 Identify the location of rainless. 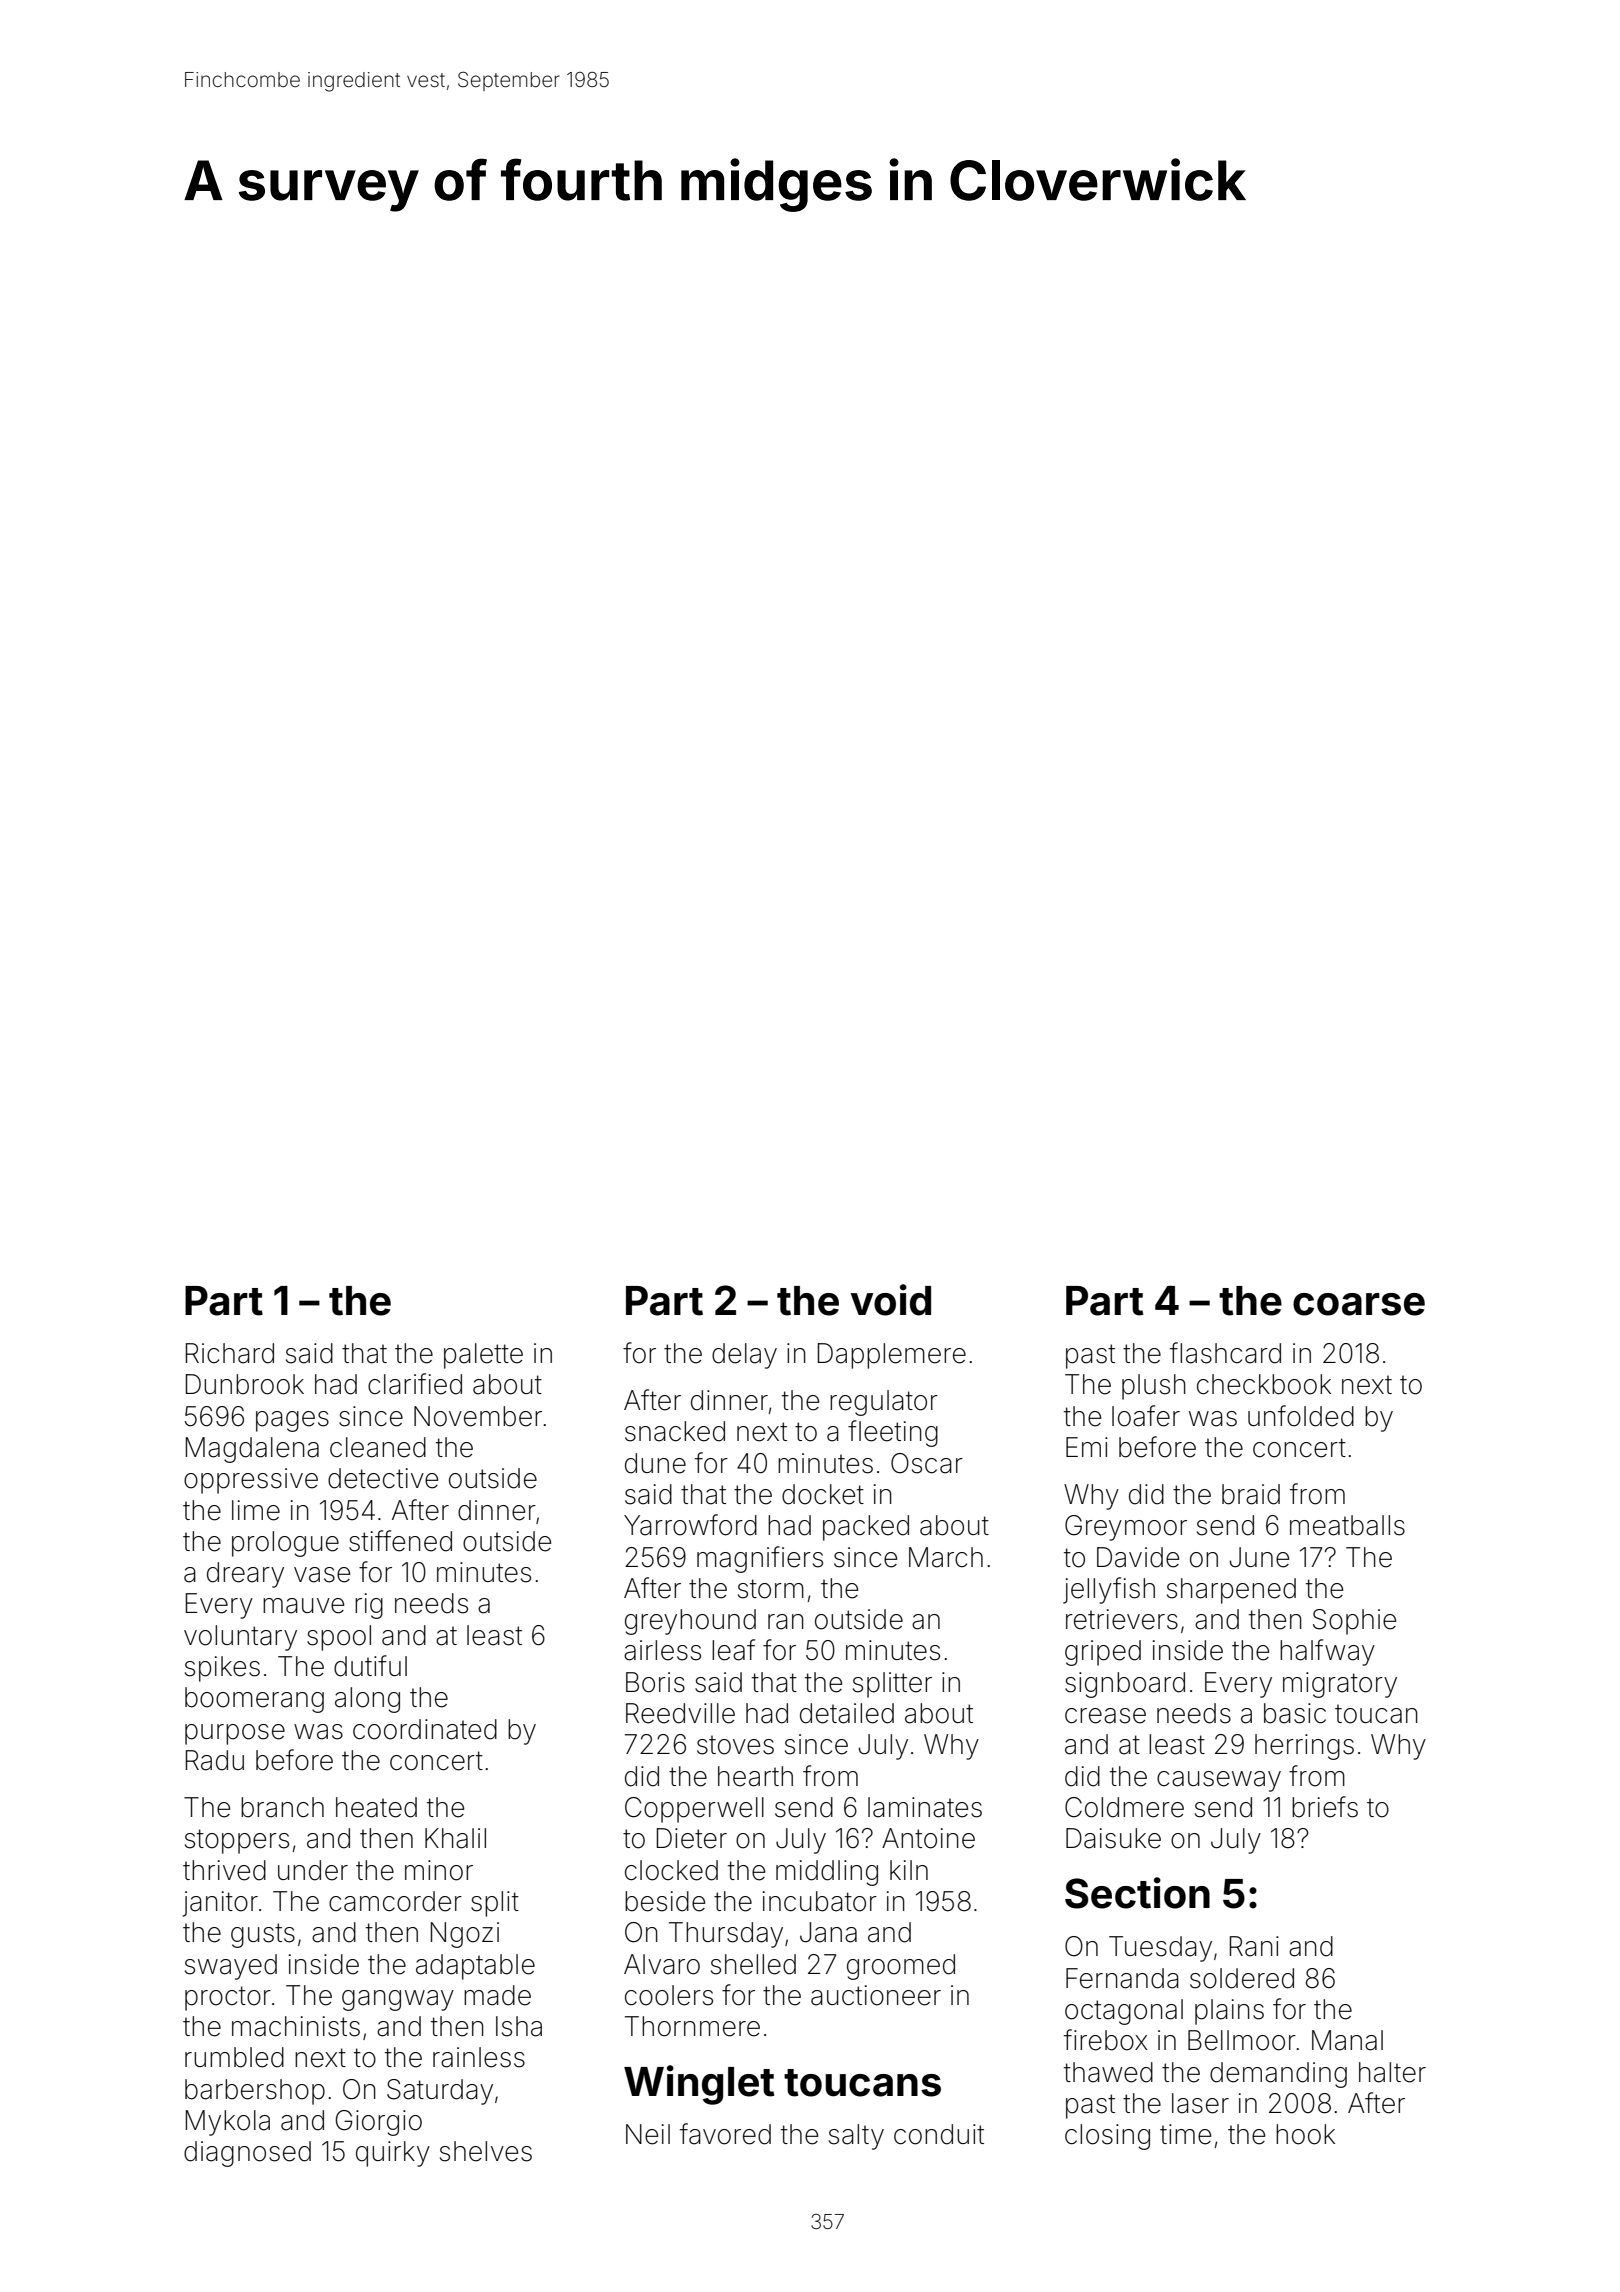
(479, 2057).
